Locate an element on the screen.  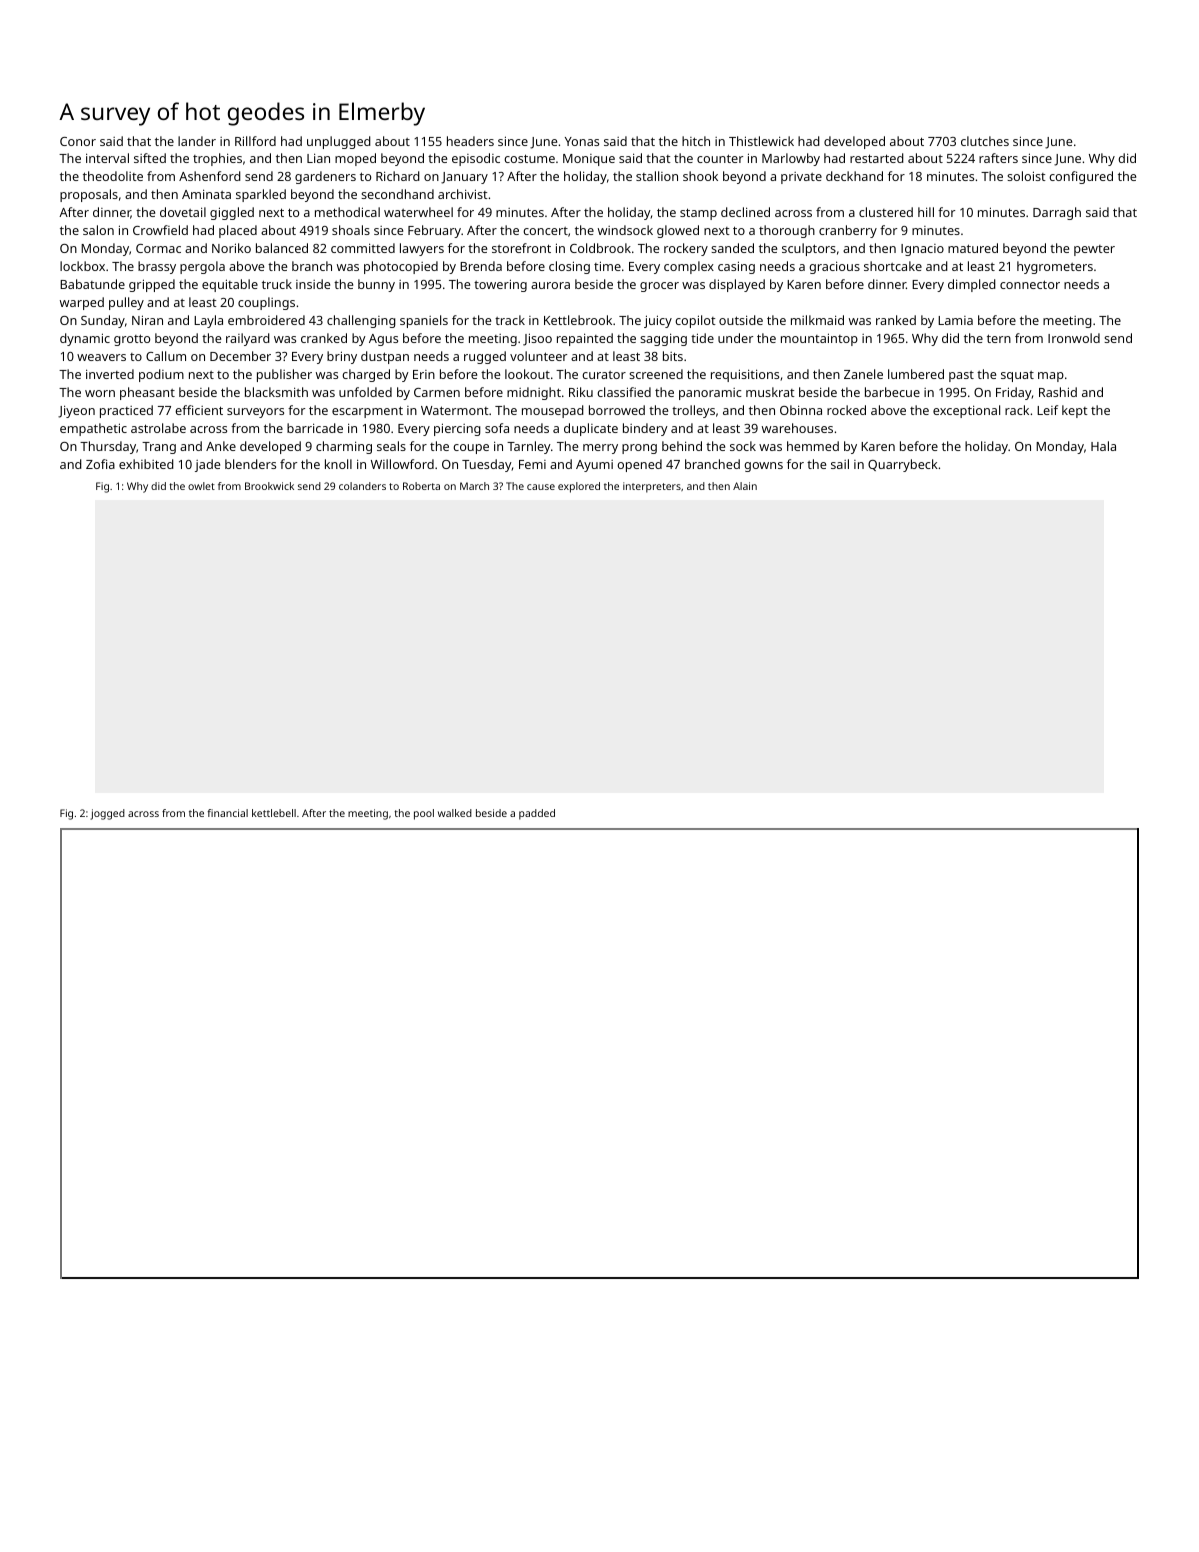
Conor is located at coordinates (78, 141).
